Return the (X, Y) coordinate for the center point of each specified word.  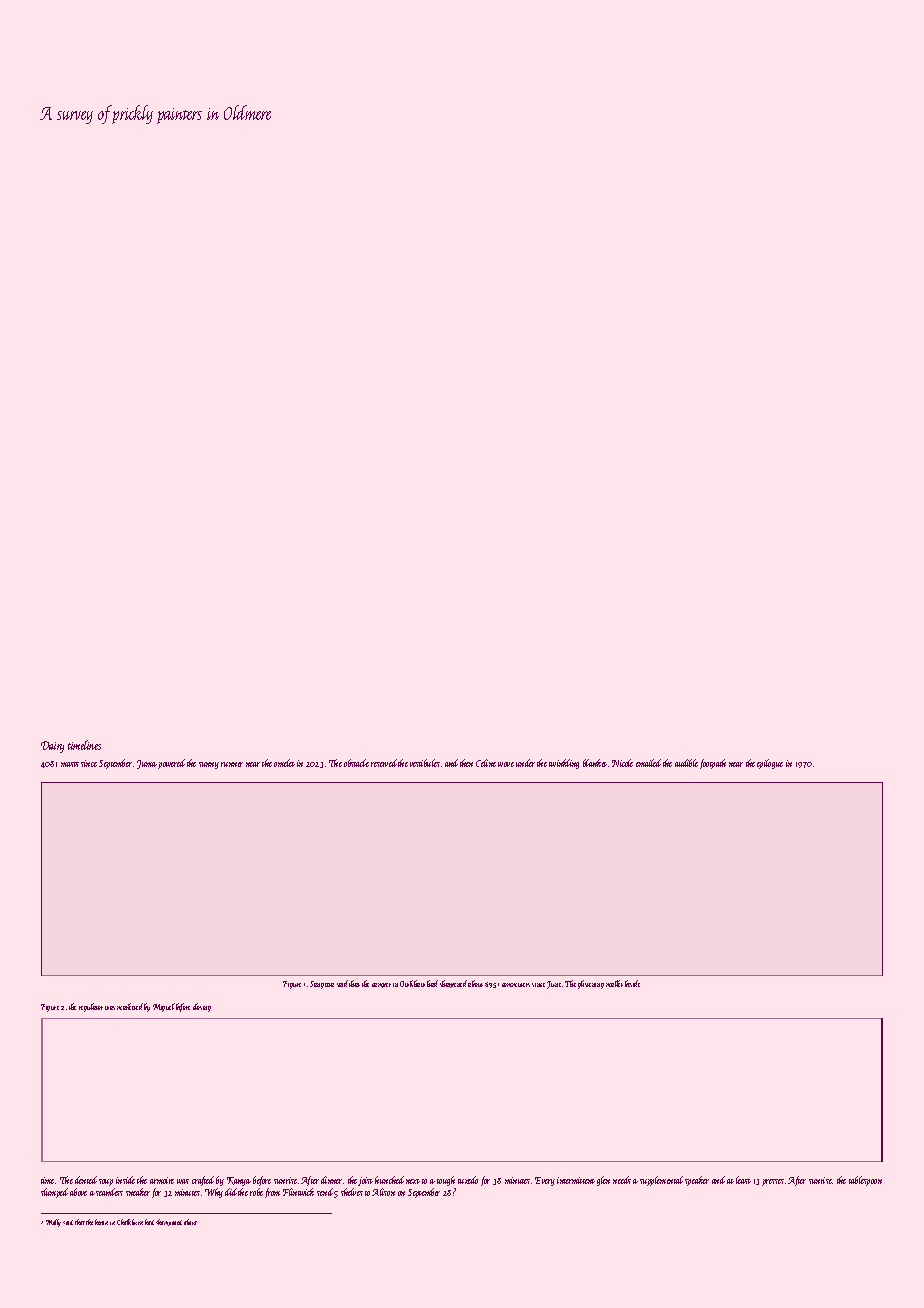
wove (506, 764)
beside (632, 983)
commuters (516, 985)
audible (686, 763)
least (743, 1180)
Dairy (52, 747)
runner (232, 764)
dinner (331, 1180)
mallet (614, 983)
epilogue (770, 764)
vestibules (425, 763)
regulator (91, 1007)
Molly (53, 1223)
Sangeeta (322, 985)
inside (125, 1180)
